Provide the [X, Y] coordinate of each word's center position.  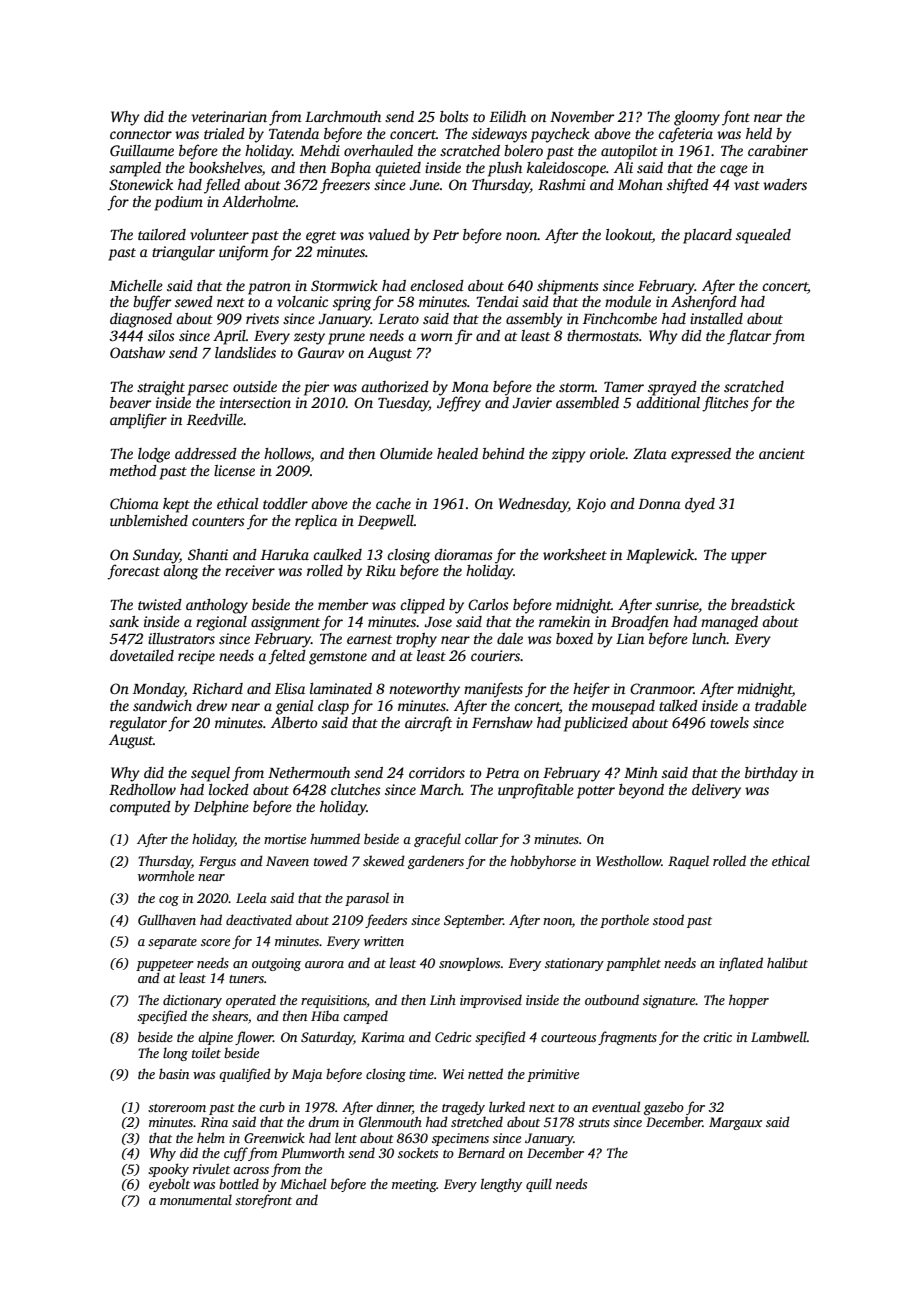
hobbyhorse [543, 862]
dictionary [192, 1001]
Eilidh [507, 116]
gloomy [697, 118]
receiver [250, 570]
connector [141, 134]
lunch [709, 638]
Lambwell [779, 1036]
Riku [381, 570]
